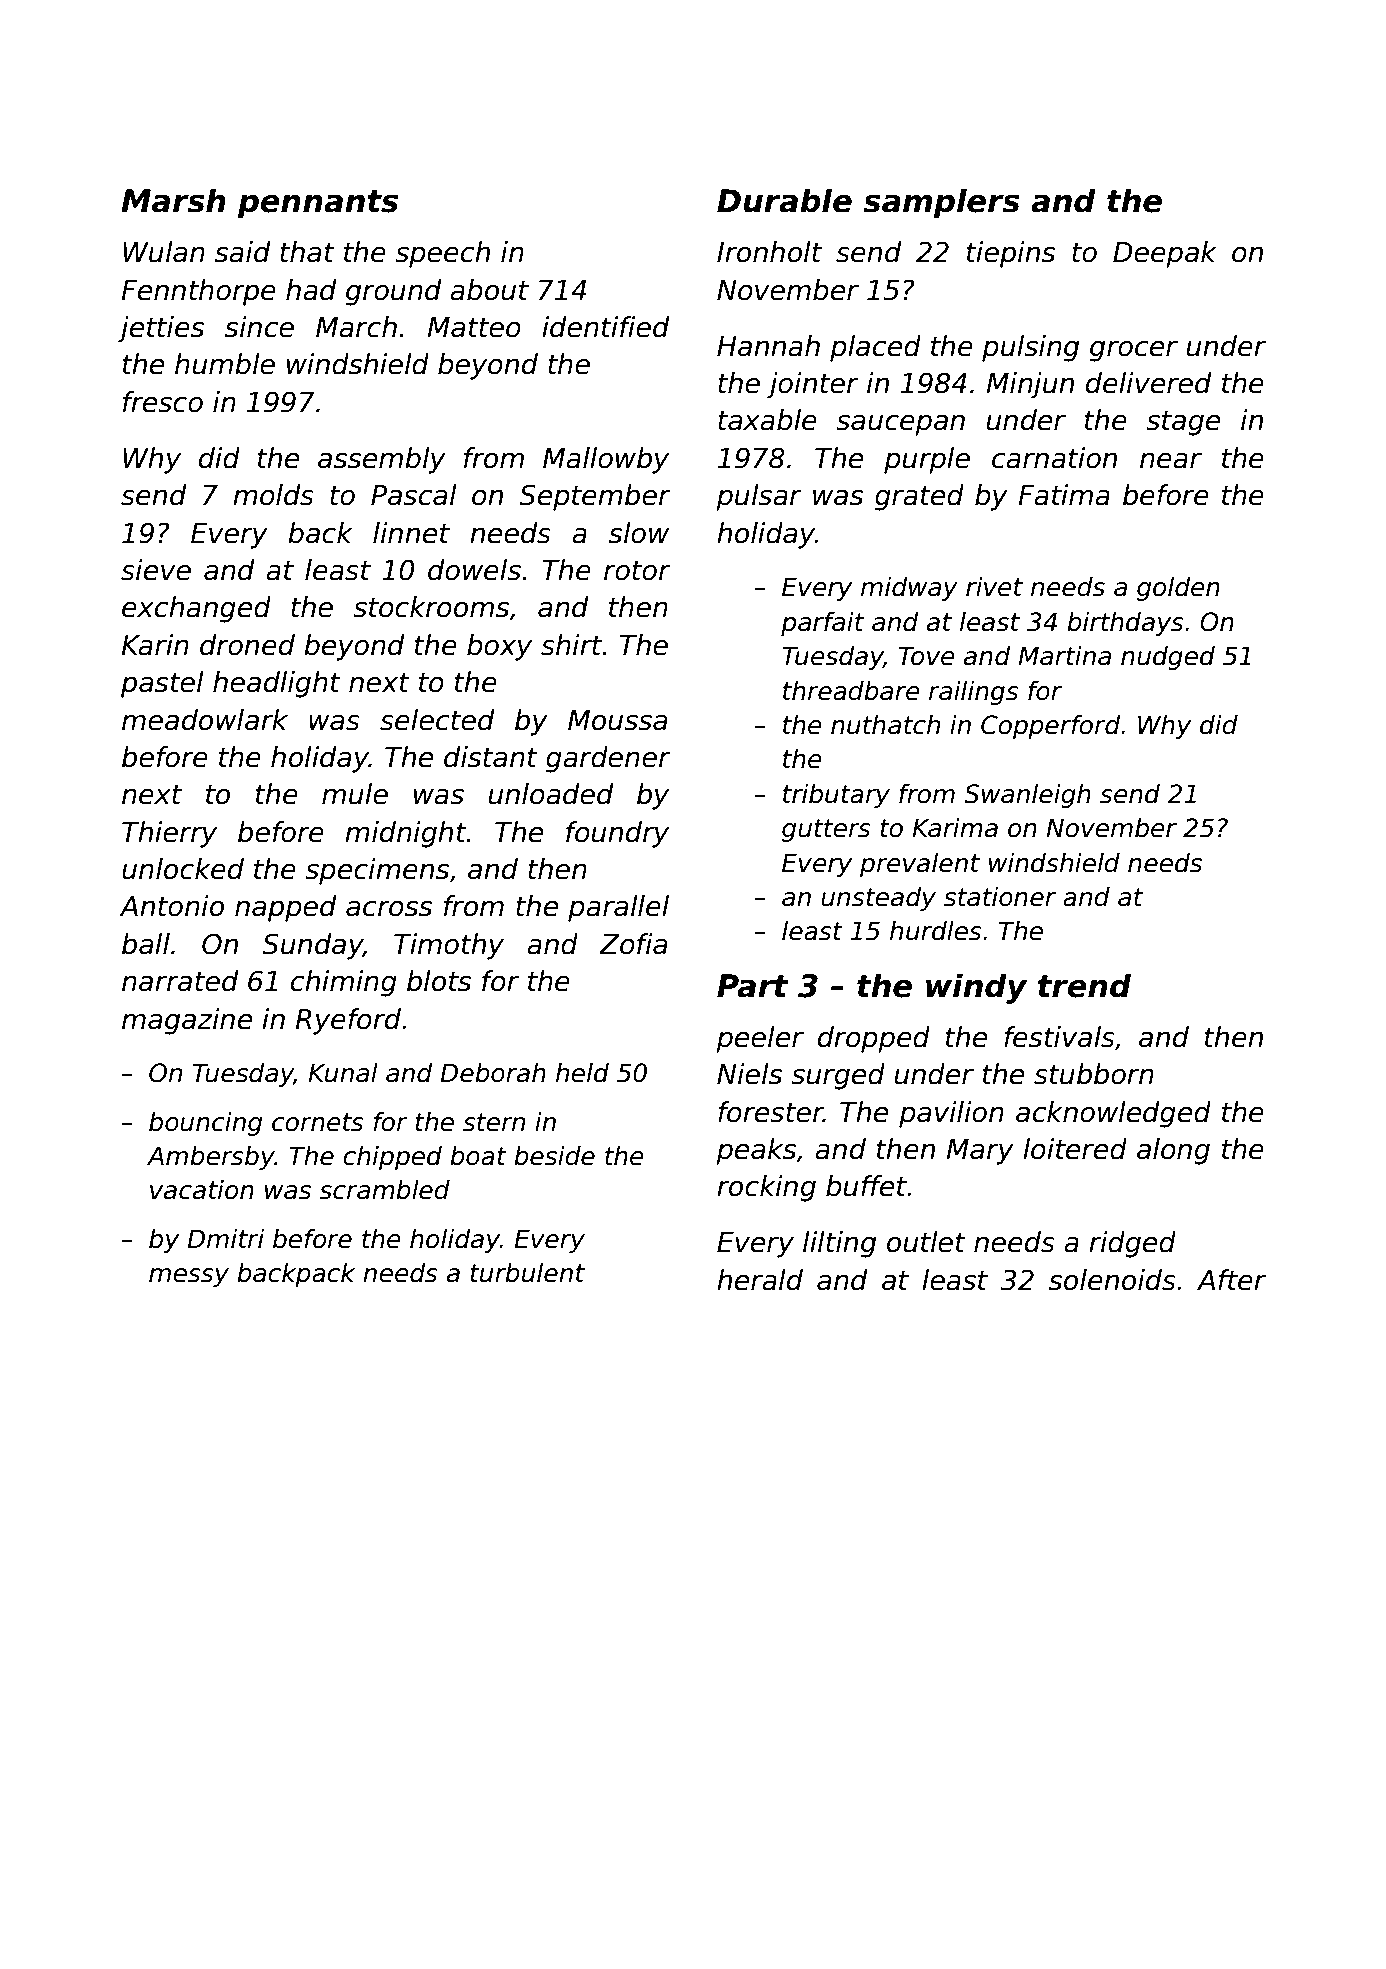 The width and height of the document is (1386, 1969). What do you see at coordinates (1084, 985) in the document?
I see `trend` at bounding box center [1084, 985].
